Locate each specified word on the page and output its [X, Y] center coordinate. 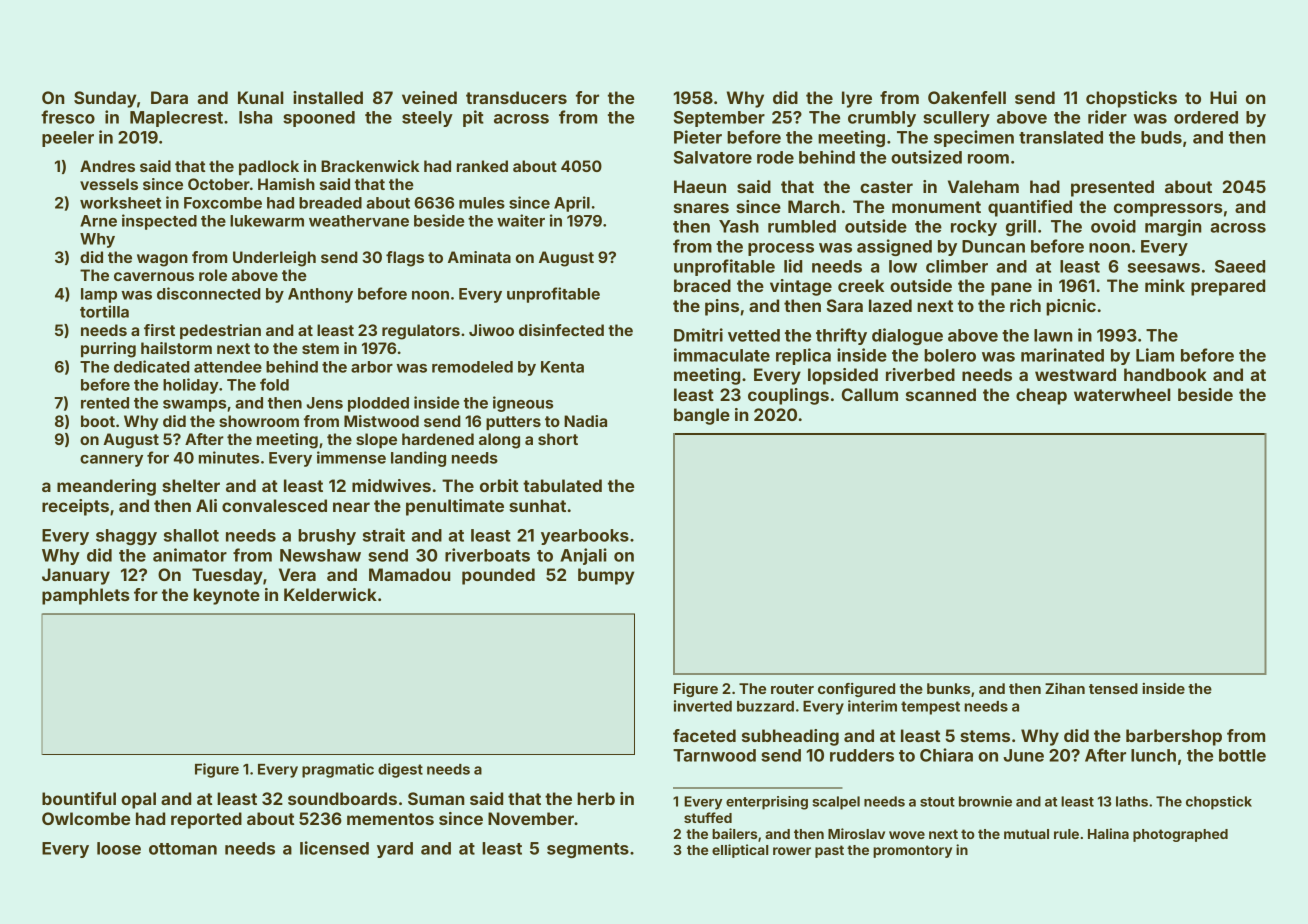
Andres [107, 166]
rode [775, 157]
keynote [227, 596]
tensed [1113, 688]
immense [351, 457]
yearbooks [585, 537]
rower [792, 851]
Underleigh [274, 259]
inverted [703, 706]
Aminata [479, 257]
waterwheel [1122, 394]
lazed [890, 305]
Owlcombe [86, 818]
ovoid [1113, 226]
